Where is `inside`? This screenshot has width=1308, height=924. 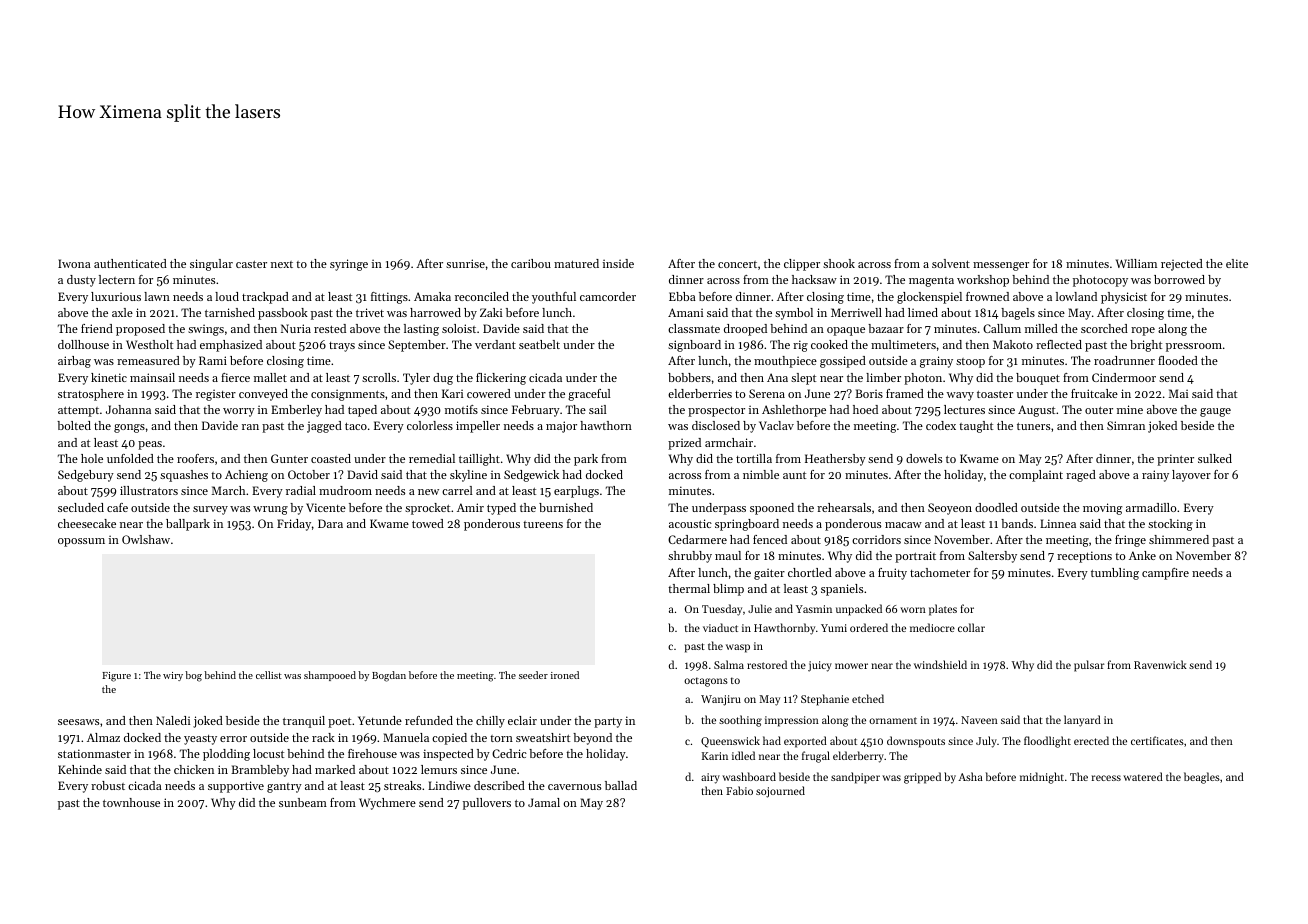 inside is located at coordinates (618, 263).
